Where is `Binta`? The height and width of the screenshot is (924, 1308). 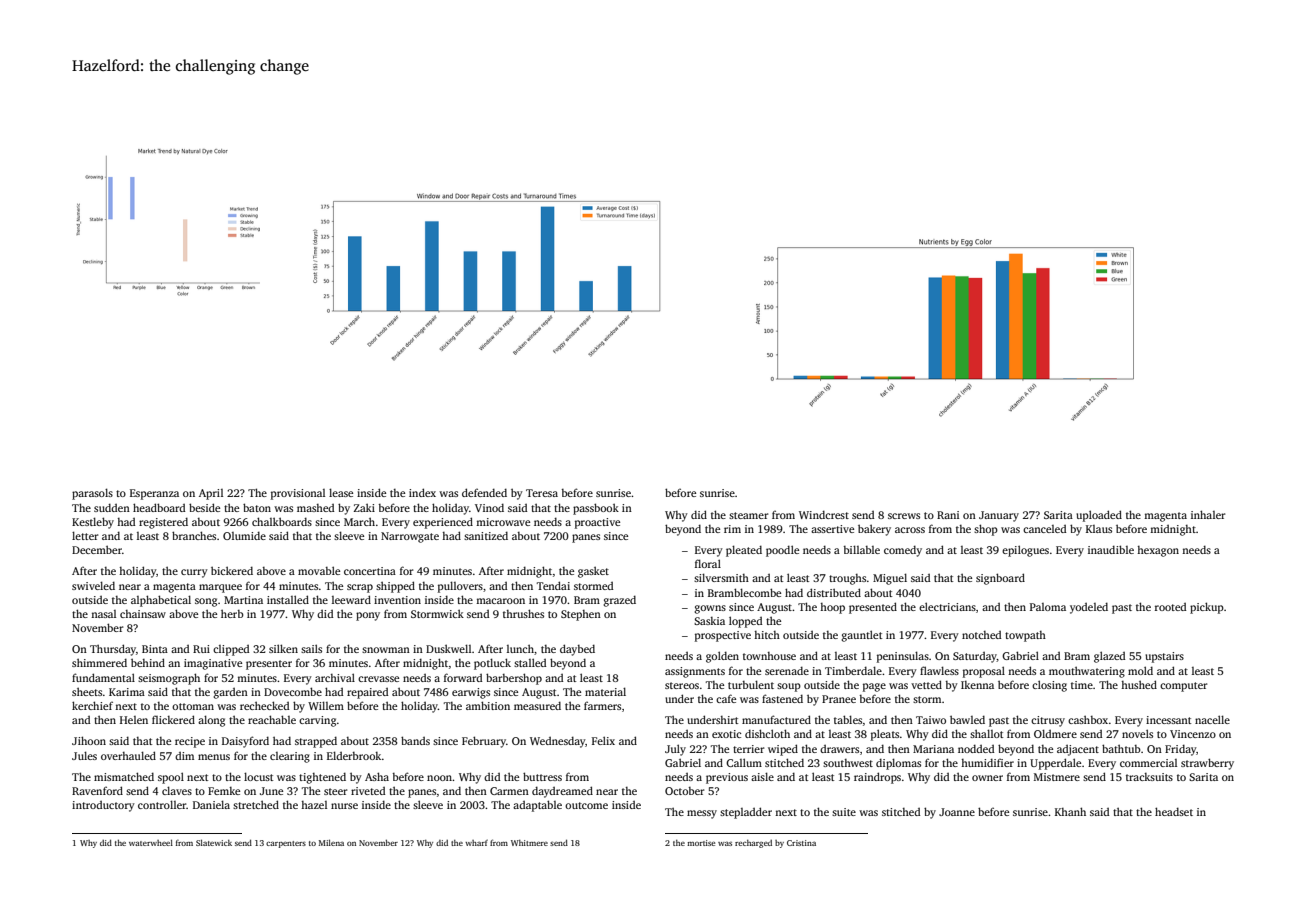 Binta is located at coordinates (155, 649).
